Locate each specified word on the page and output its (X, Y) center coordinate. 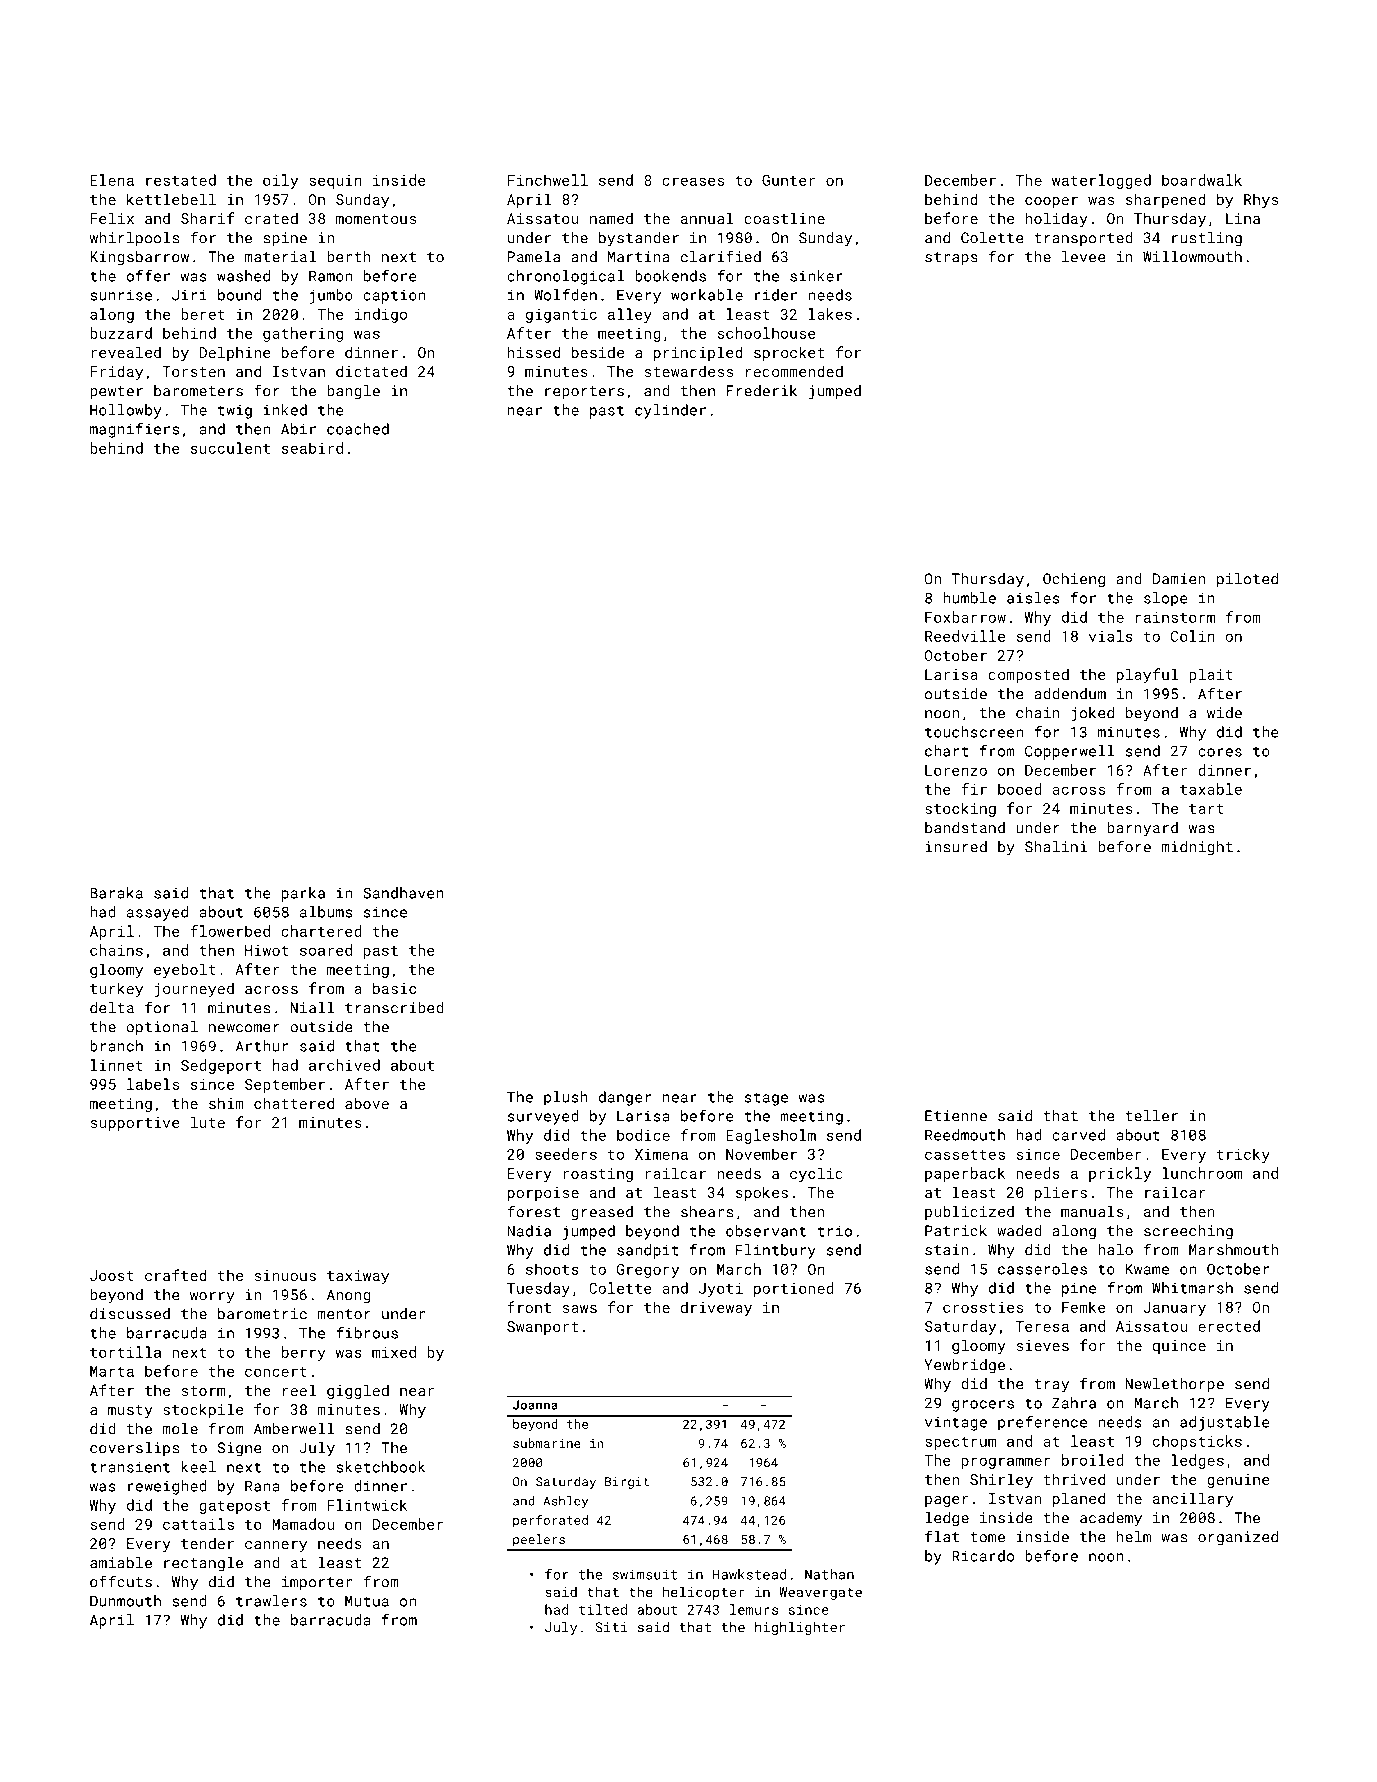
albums (326, 912)
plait (1211, 675)
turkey (116, 989)
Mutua (367, 1601)
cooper (1051, 202)
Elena (112, 180)
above (367, 1103)
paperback (965, 1174)
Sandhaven (403, 893)
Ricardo (983, 1556)
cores (1220, 752)
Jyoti (721, 1290)
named (611, 218)
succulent (230, 448)
